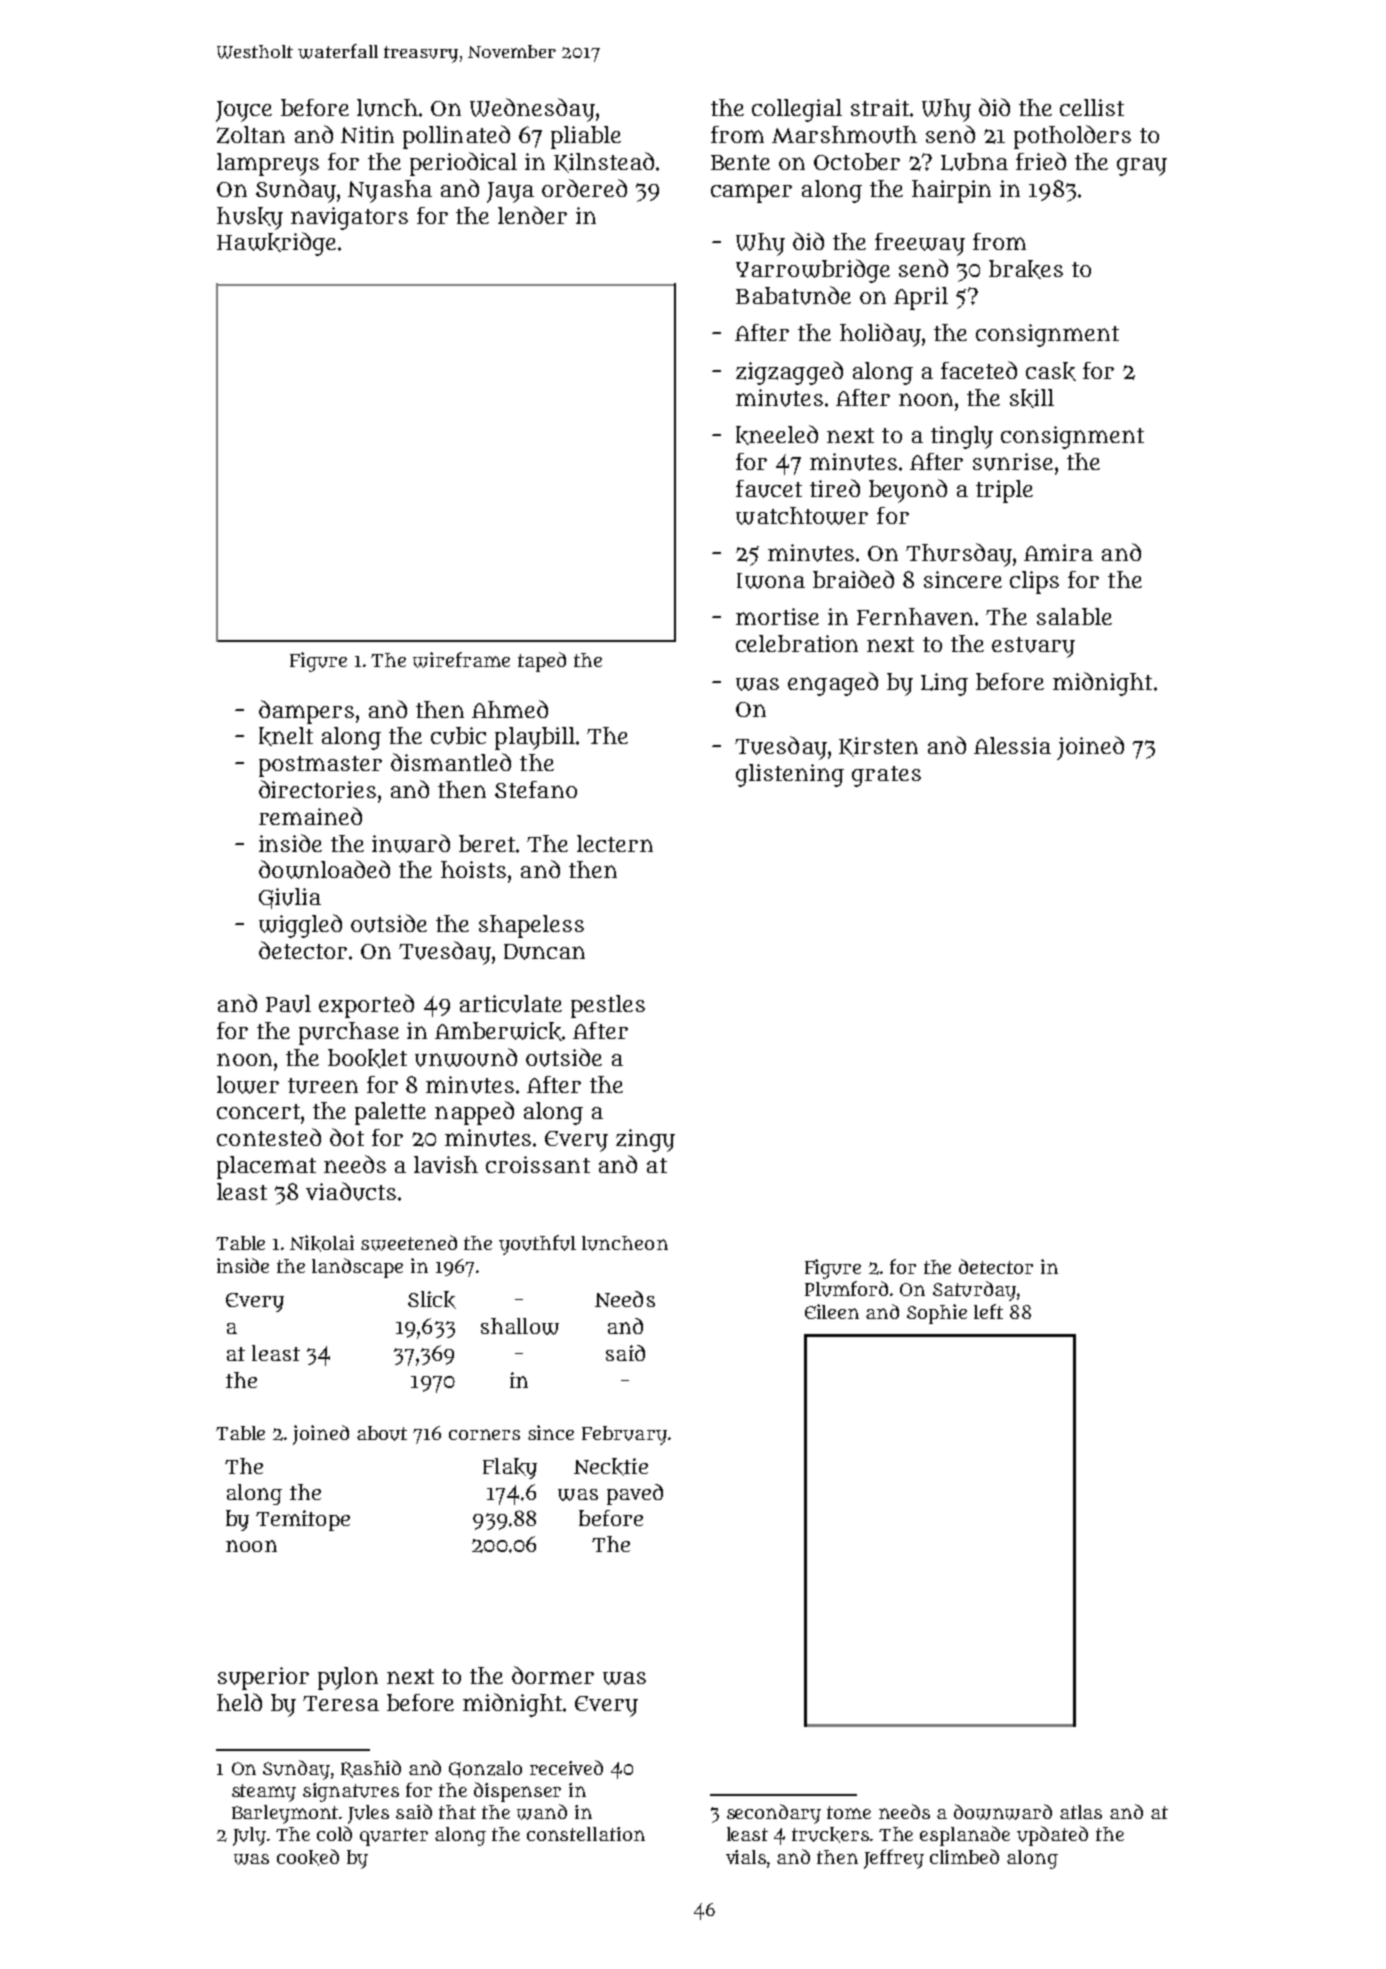  I want to click on kneeled, so click(777, 435).
